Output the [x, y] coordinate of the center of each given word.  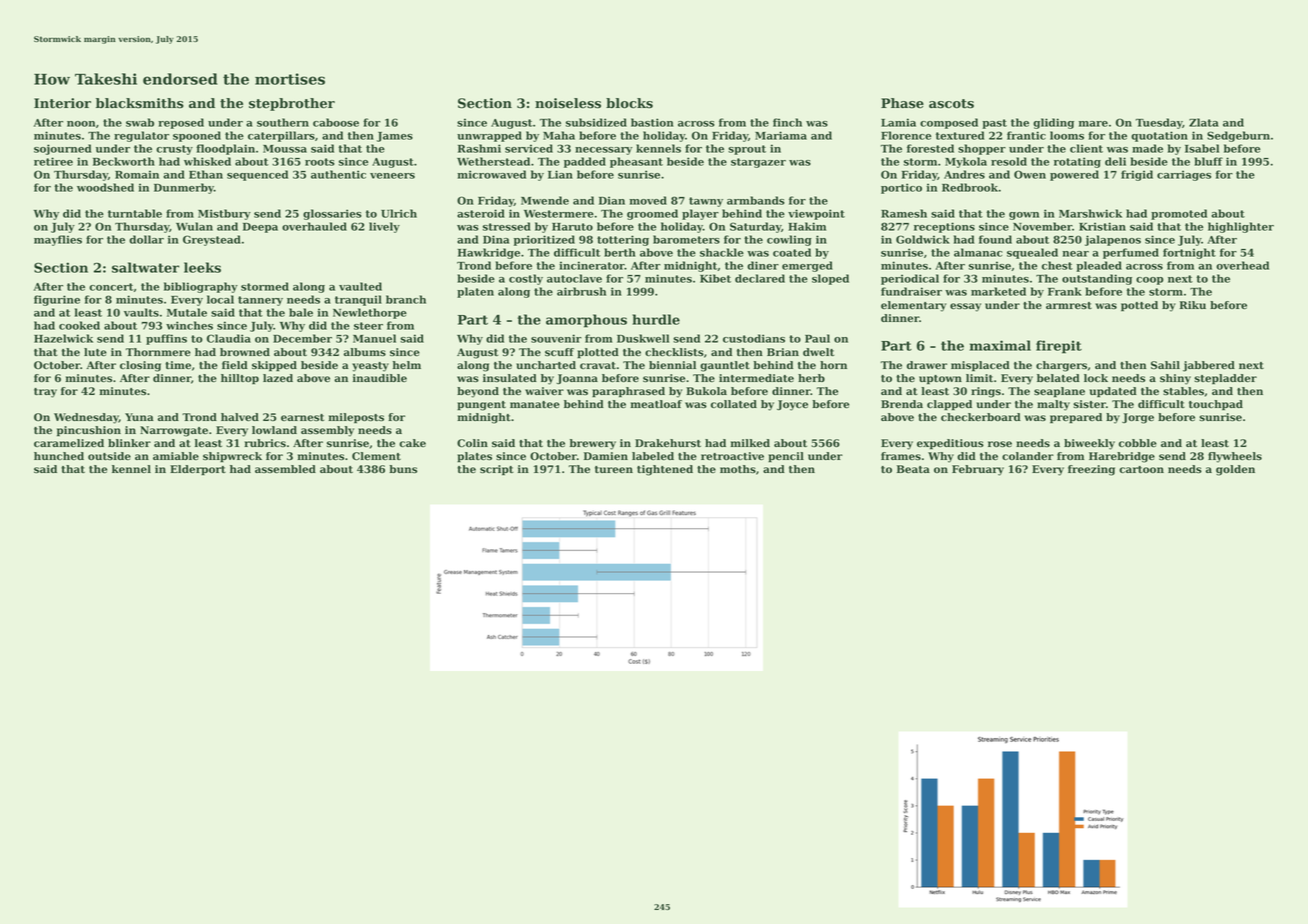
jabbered [1209, 366]
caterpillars [281, 136]
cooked [79, 325]
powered [1074, 175]
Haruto [572, 227]
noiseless [568, 103]
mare [1093, 124]
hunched [59, 456]
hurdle [656, 319]
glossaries [332, 214]
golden [1235, 470]
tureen [614, 470]
